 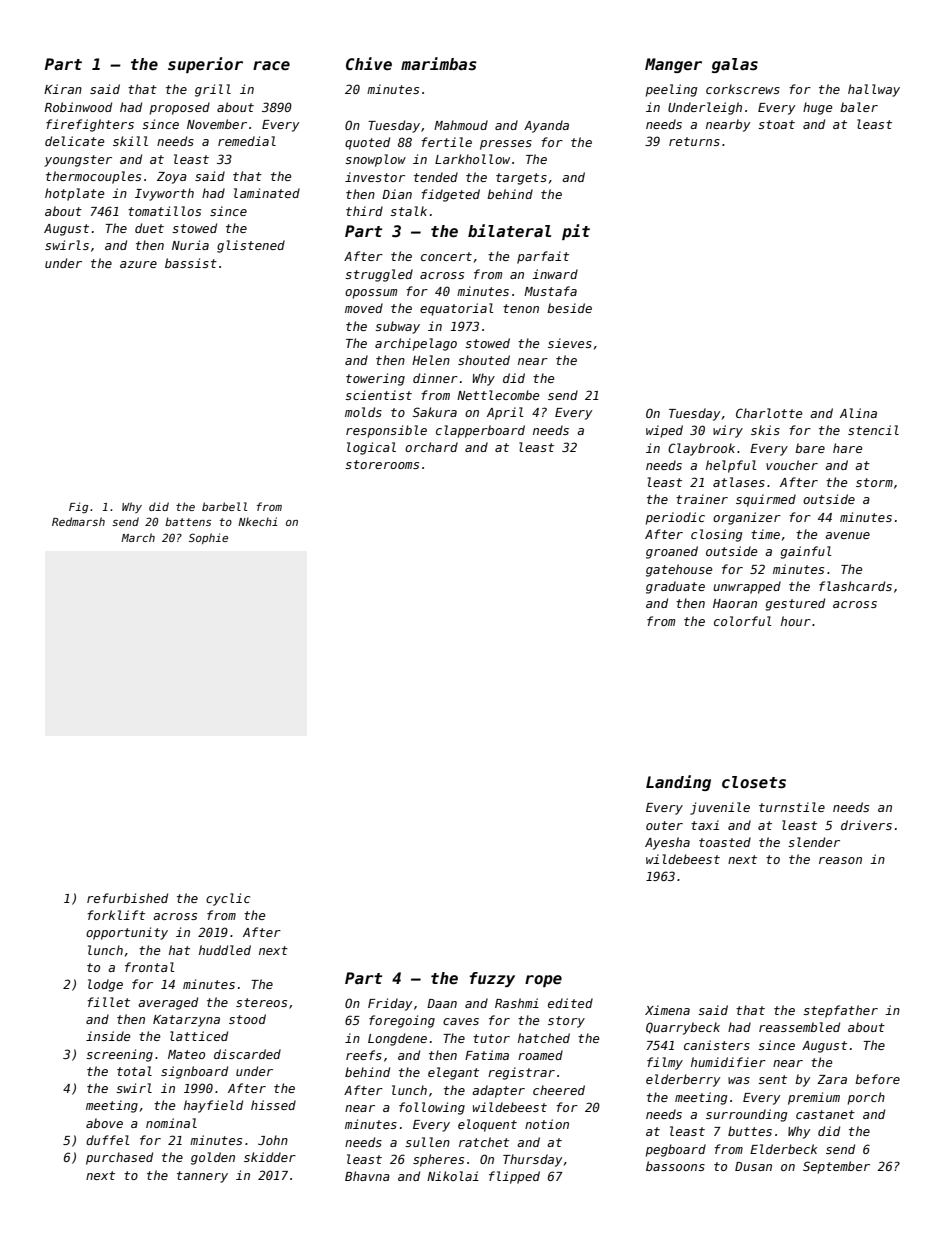 What do you see at coordinates (498, 395) in the page?
I see `Nettlecombe` at bounding box center [498, 395].
